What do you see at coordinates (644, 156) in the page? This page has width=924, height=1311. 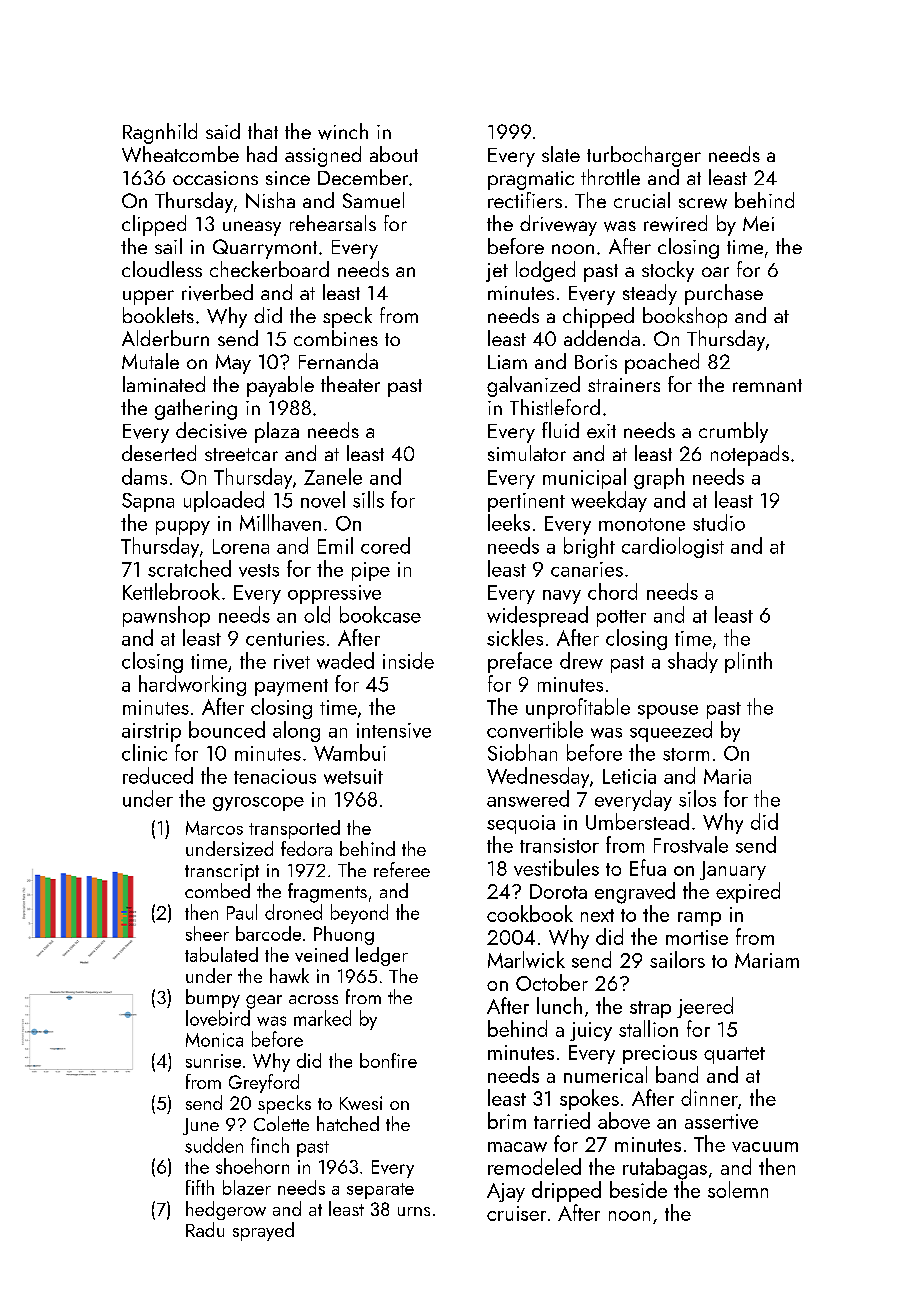 I see `turbocharger` at bounding box center [644, 156].
